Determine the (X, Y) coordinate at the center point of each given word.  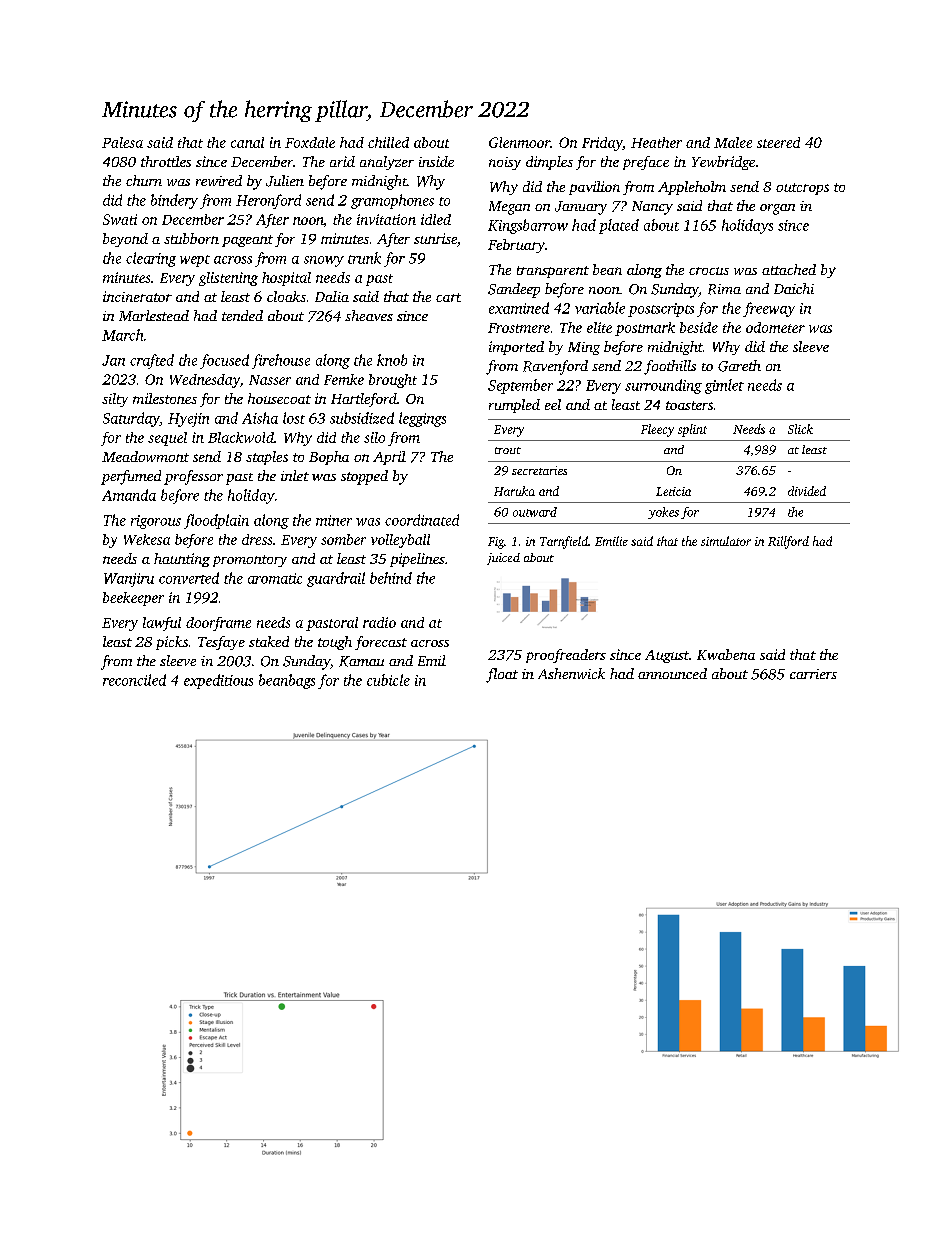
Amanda (129, 495)
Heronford (268, 201)
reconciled (134, 680)
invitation (386, 219)
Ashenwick (571, 673)
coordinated (422, 520)
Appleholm (692, 188)
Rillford (788, 542)
